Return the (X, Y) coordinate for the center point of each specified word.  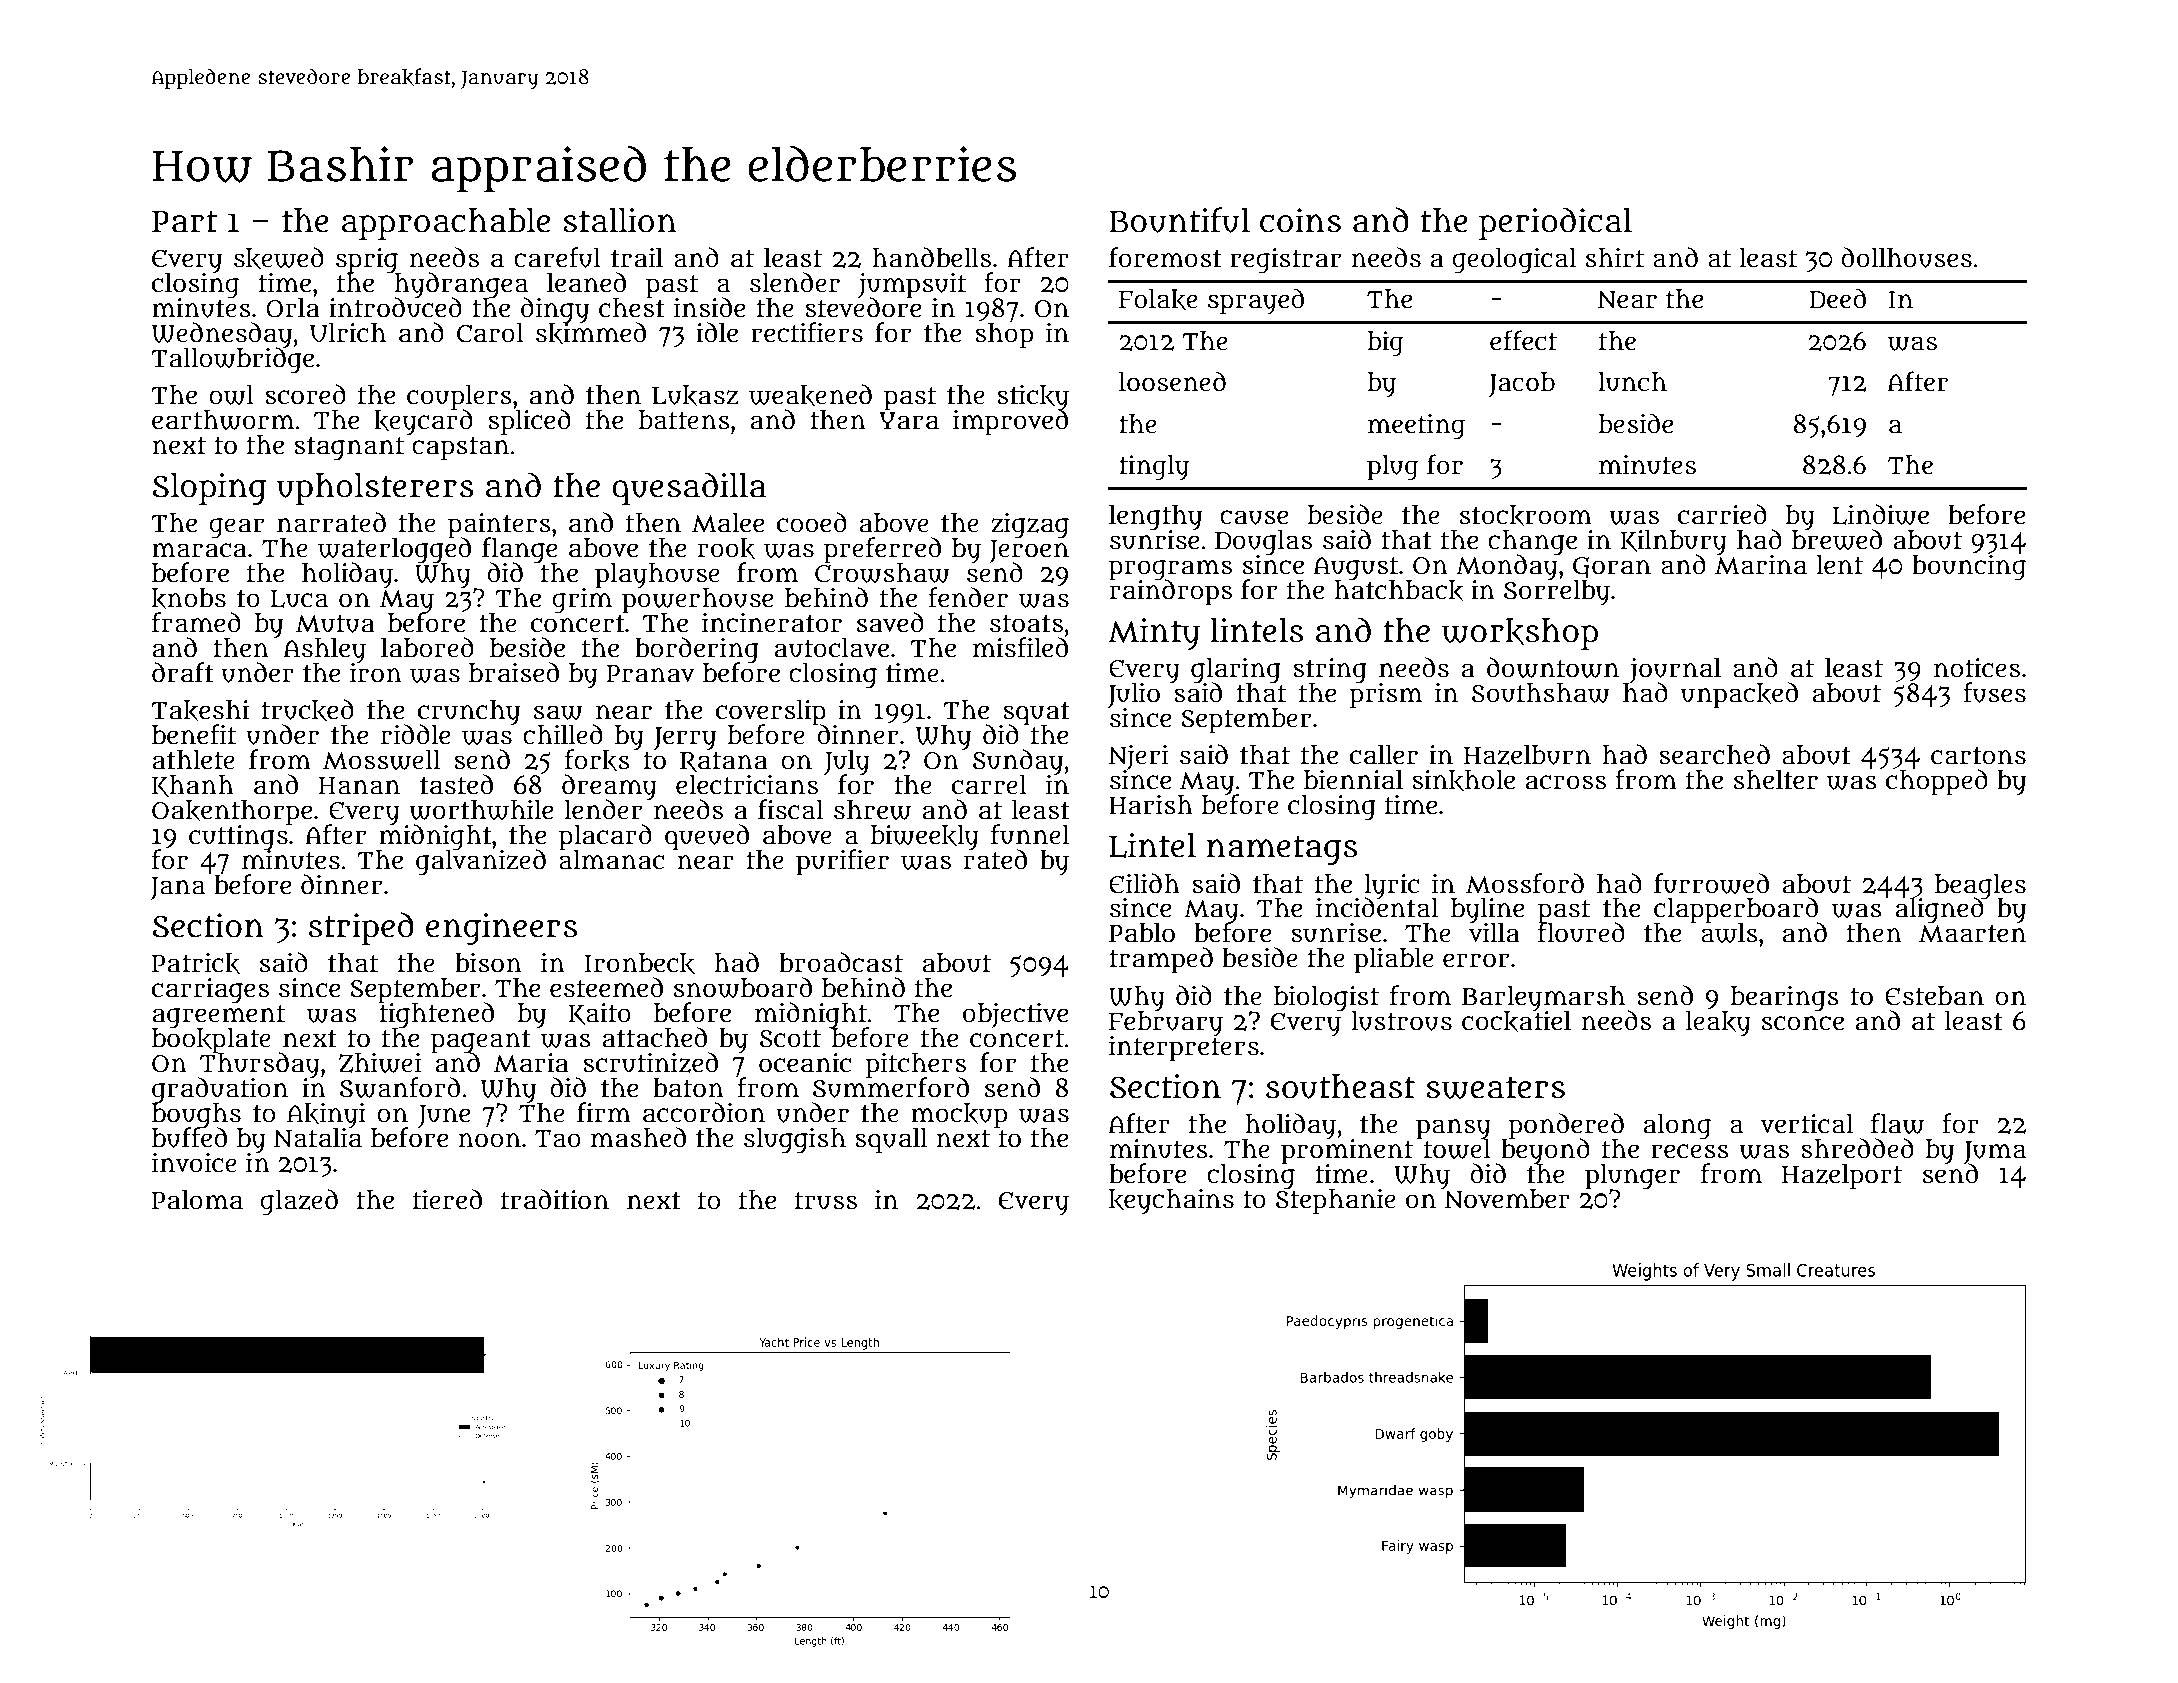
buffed (189, 1138)
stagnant (349, 449)
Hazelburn (1527, 755)
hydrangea (460, 284)
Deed (1837, 298)
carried (1722, 514)
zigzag (1030, 526)
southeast (1340, 1086)
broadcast (841, 962)
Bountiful (1179, 220)
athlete (194, 760)
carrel (989, 785)
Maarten (1972, 934)
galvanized (481, 863)
